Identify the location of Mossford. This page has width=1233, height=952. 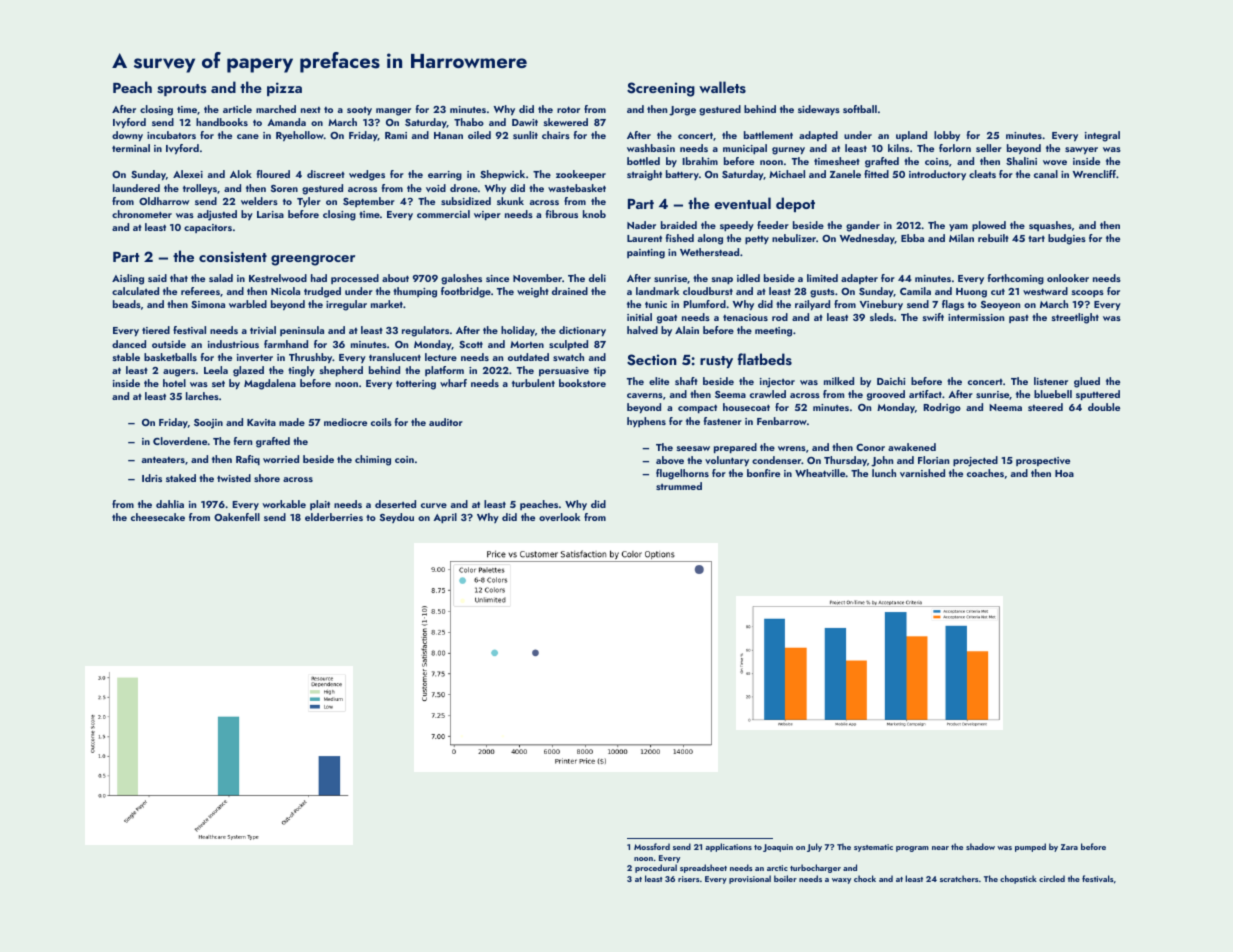
(652, 846).
